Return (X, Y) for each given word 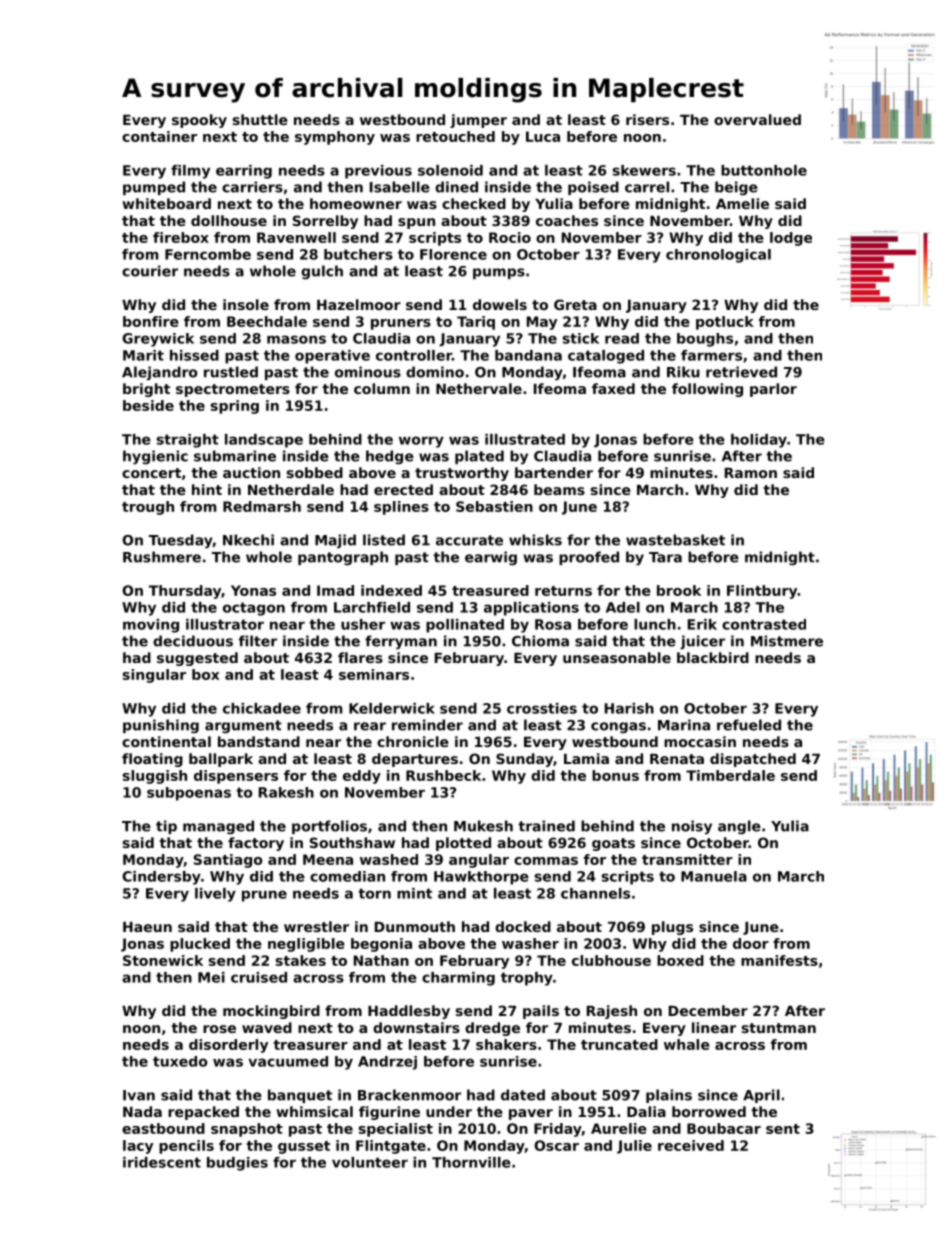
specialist (396, 1130)
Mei (211, 977)
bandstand (259, 741)
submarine (235, 456)
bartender (554, 472)
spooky (199, 121)
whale (687, 1044)
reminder (427, 725)
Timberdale (730, 775)
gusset (304, 1147)
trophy (527, 979)
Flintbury (762, 592)
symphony (335, 138)
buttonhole (764, 170)
